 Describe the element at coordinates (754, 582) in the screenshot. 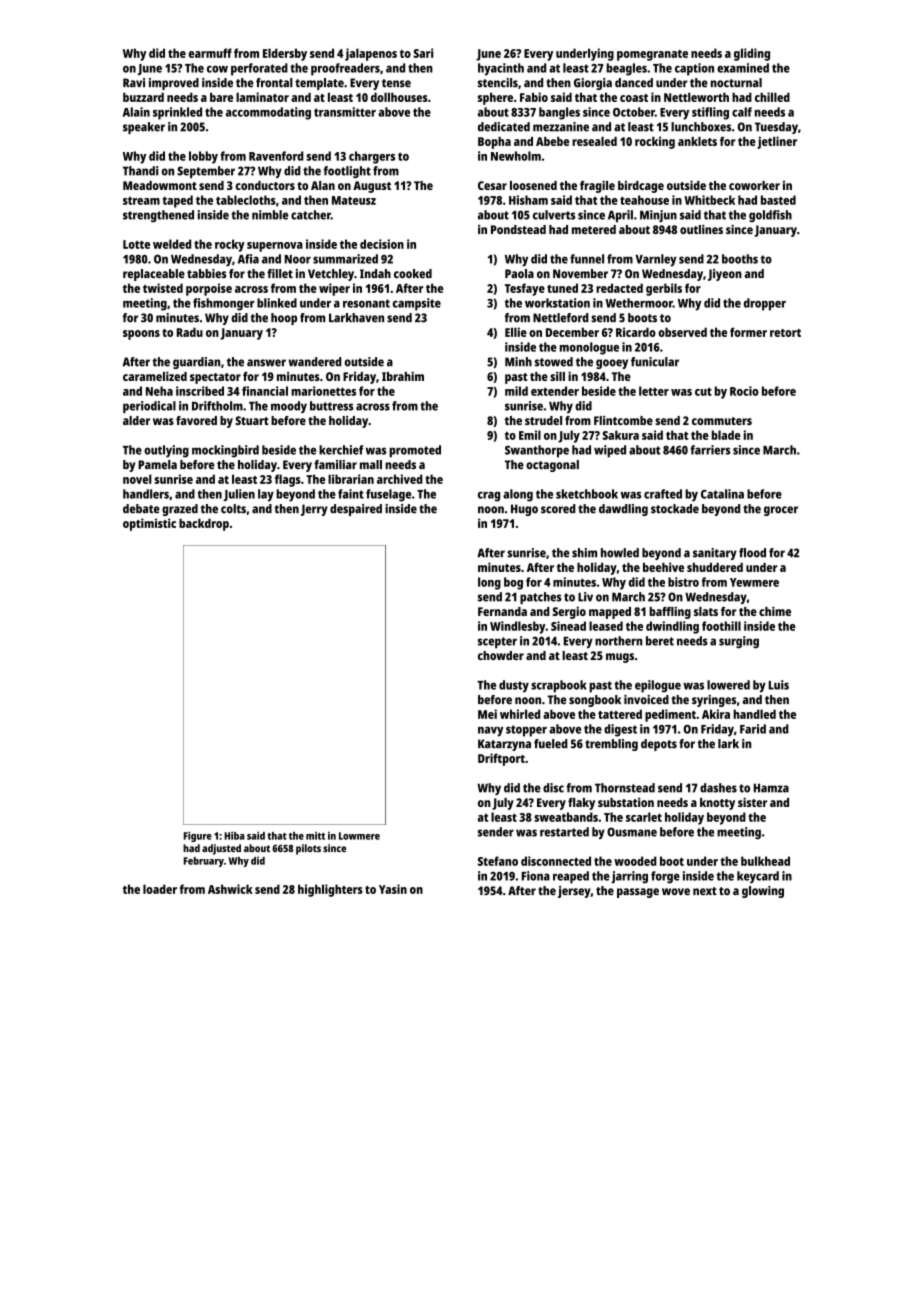

I see `Yewmere` at that location.
